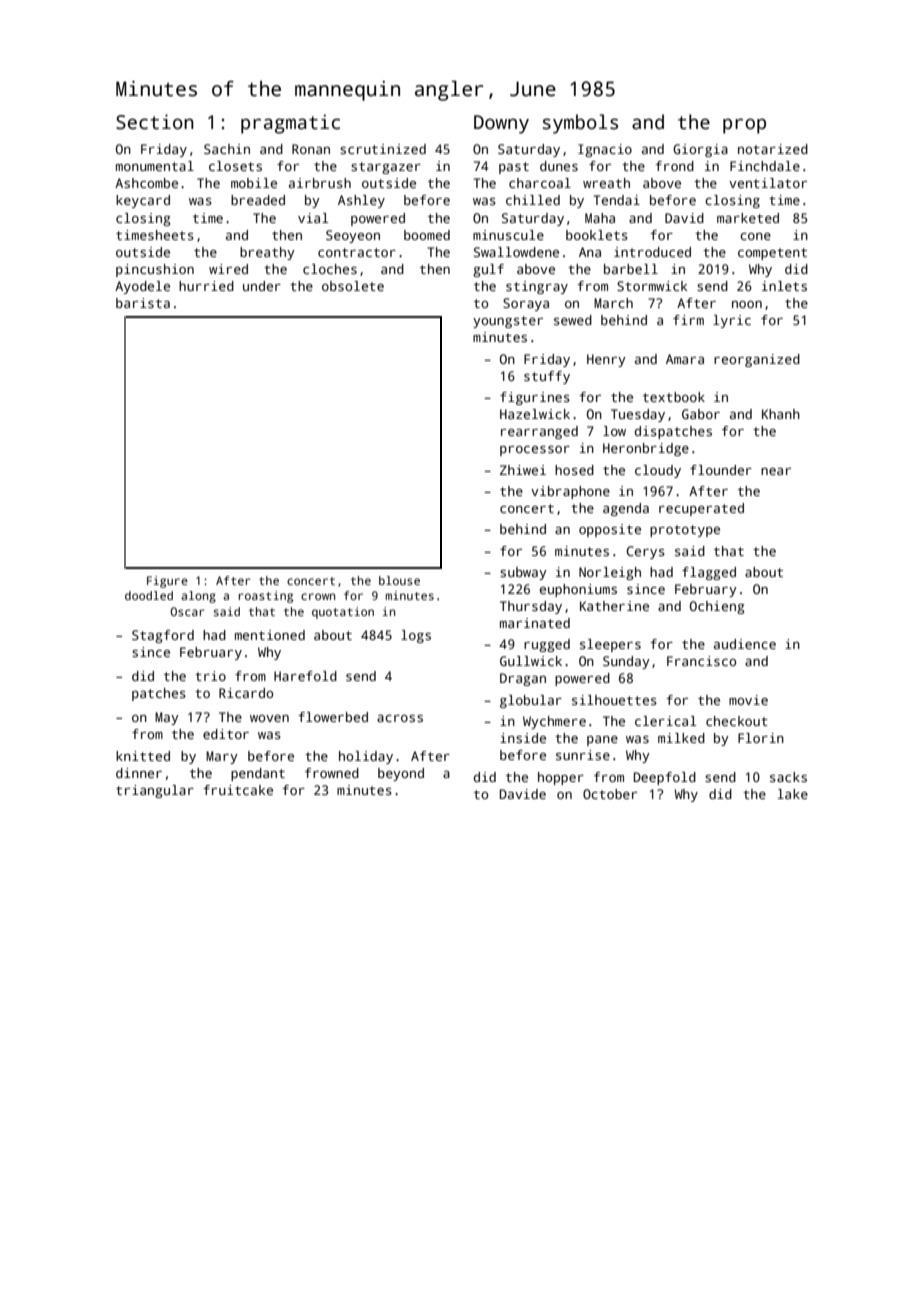  Describe the element at coordinates (531, 607) in the screenshot. I see `Thursday` at that location.
